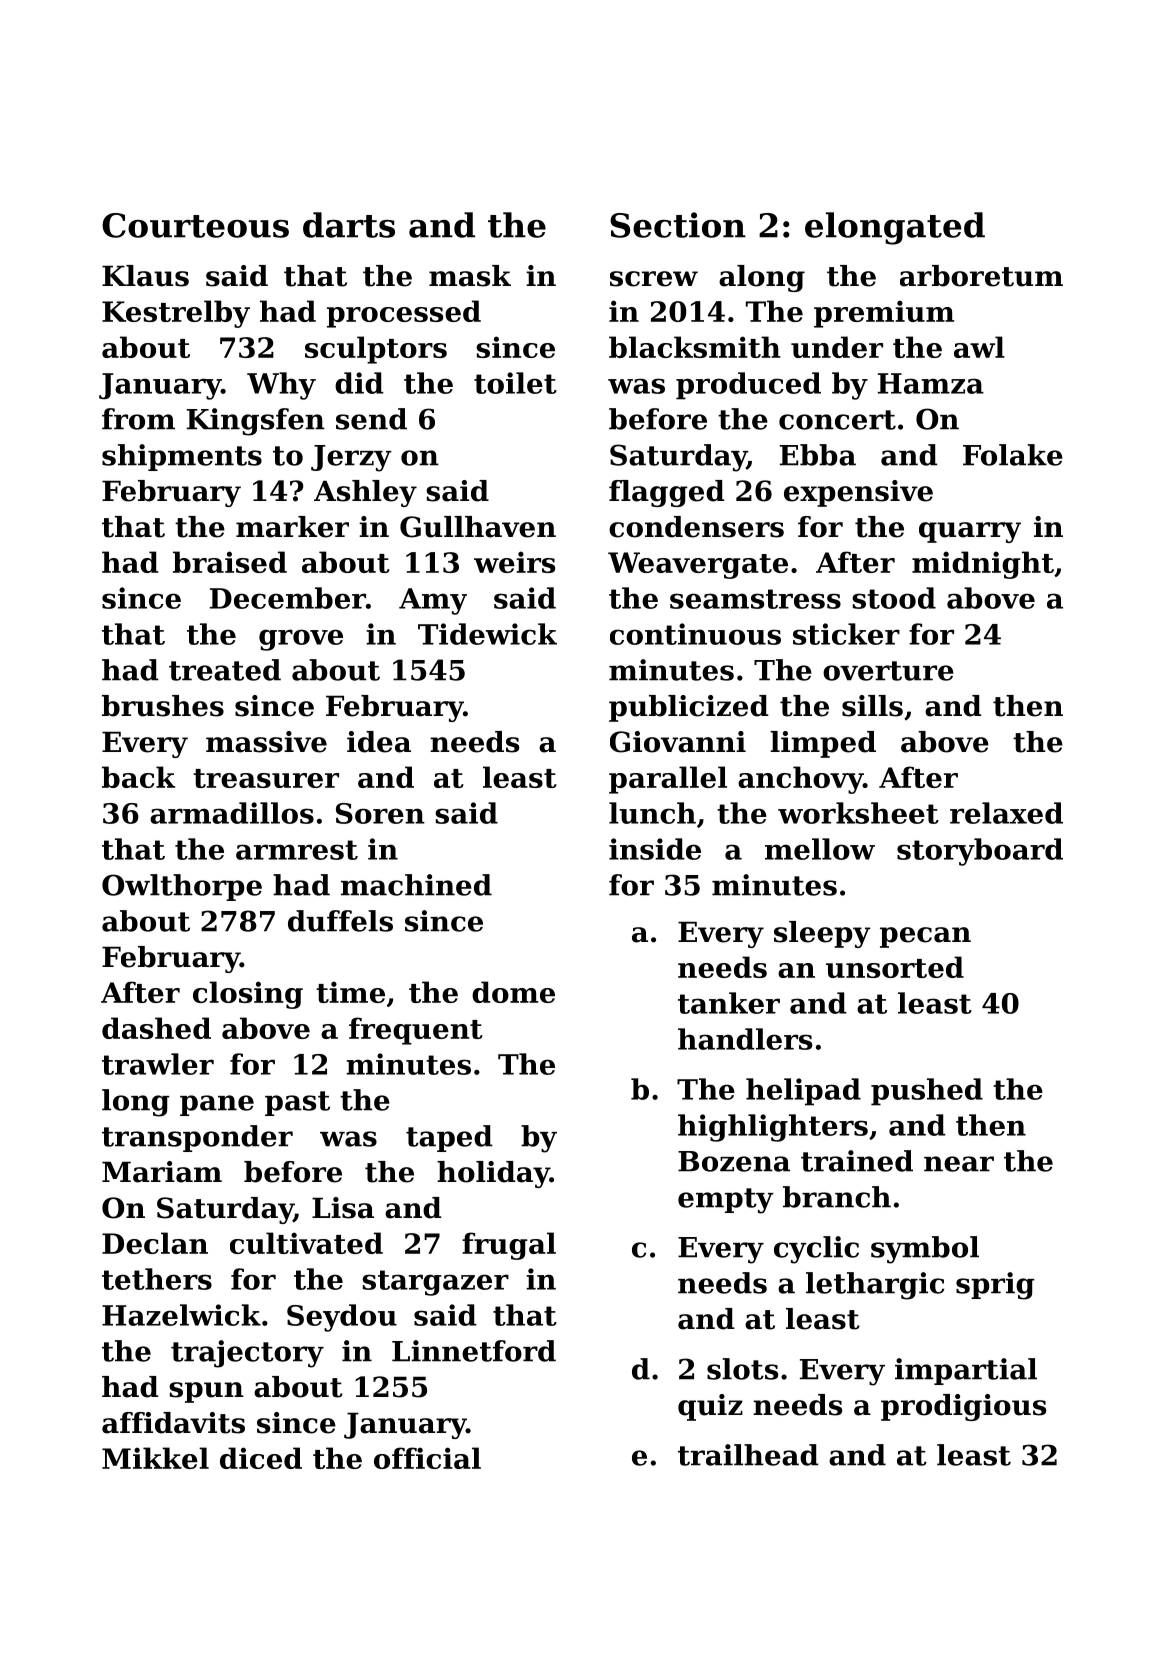 This document has width=1165, height=1654. What do you see at coordinates (301, 640) in the document?
I see `grove` at bounding box center [301, 640].
